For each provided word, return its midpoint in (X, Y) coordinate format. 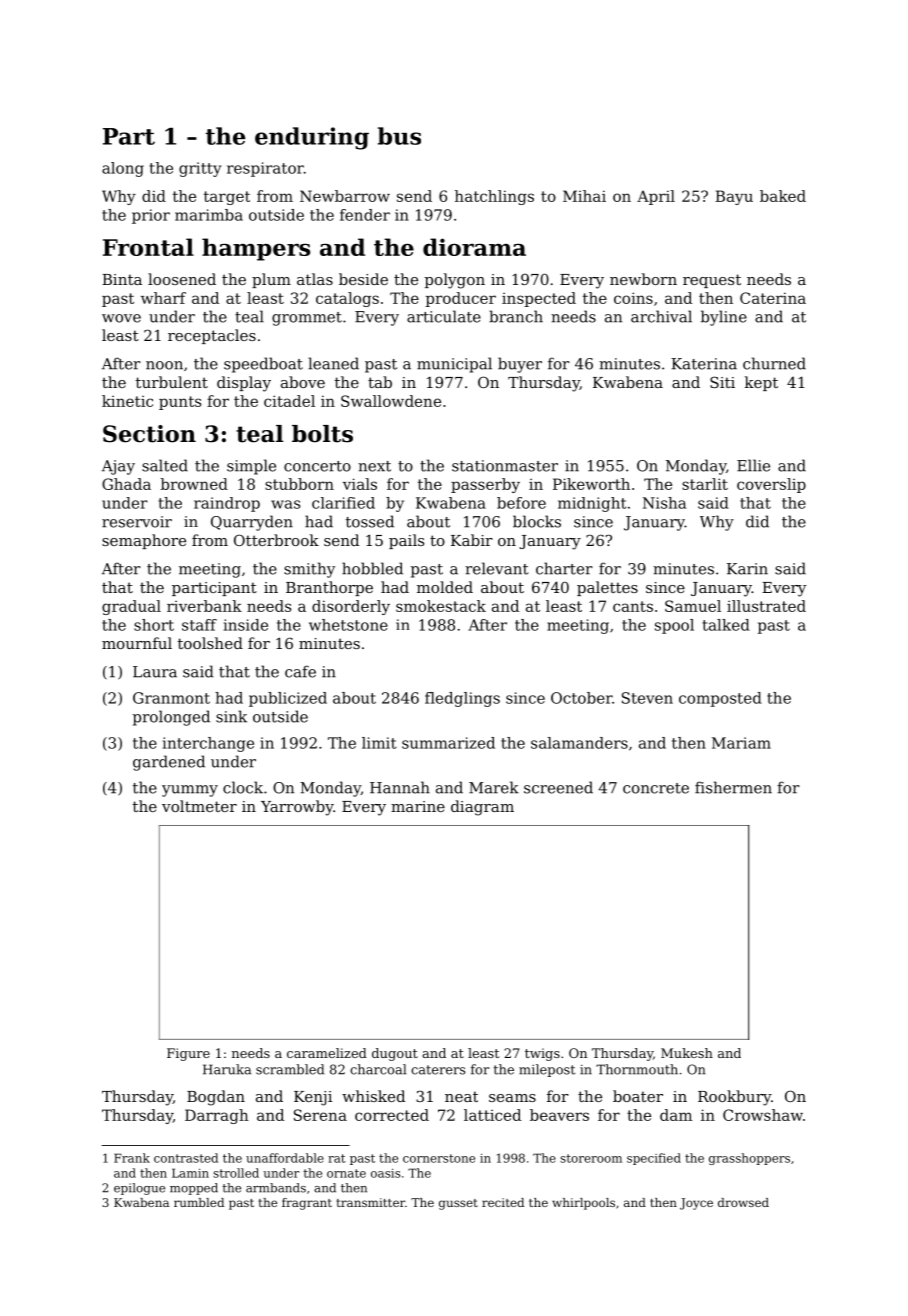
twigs (542, 1054)
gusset (458, 1204)
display (244, 384)
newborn (643, 279)
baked (783, 196)
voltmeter (199, 806)
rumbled (199, 1202)
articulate (444, 316)
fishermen (733, 787)
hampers (256, 249)
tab (380, 382)
